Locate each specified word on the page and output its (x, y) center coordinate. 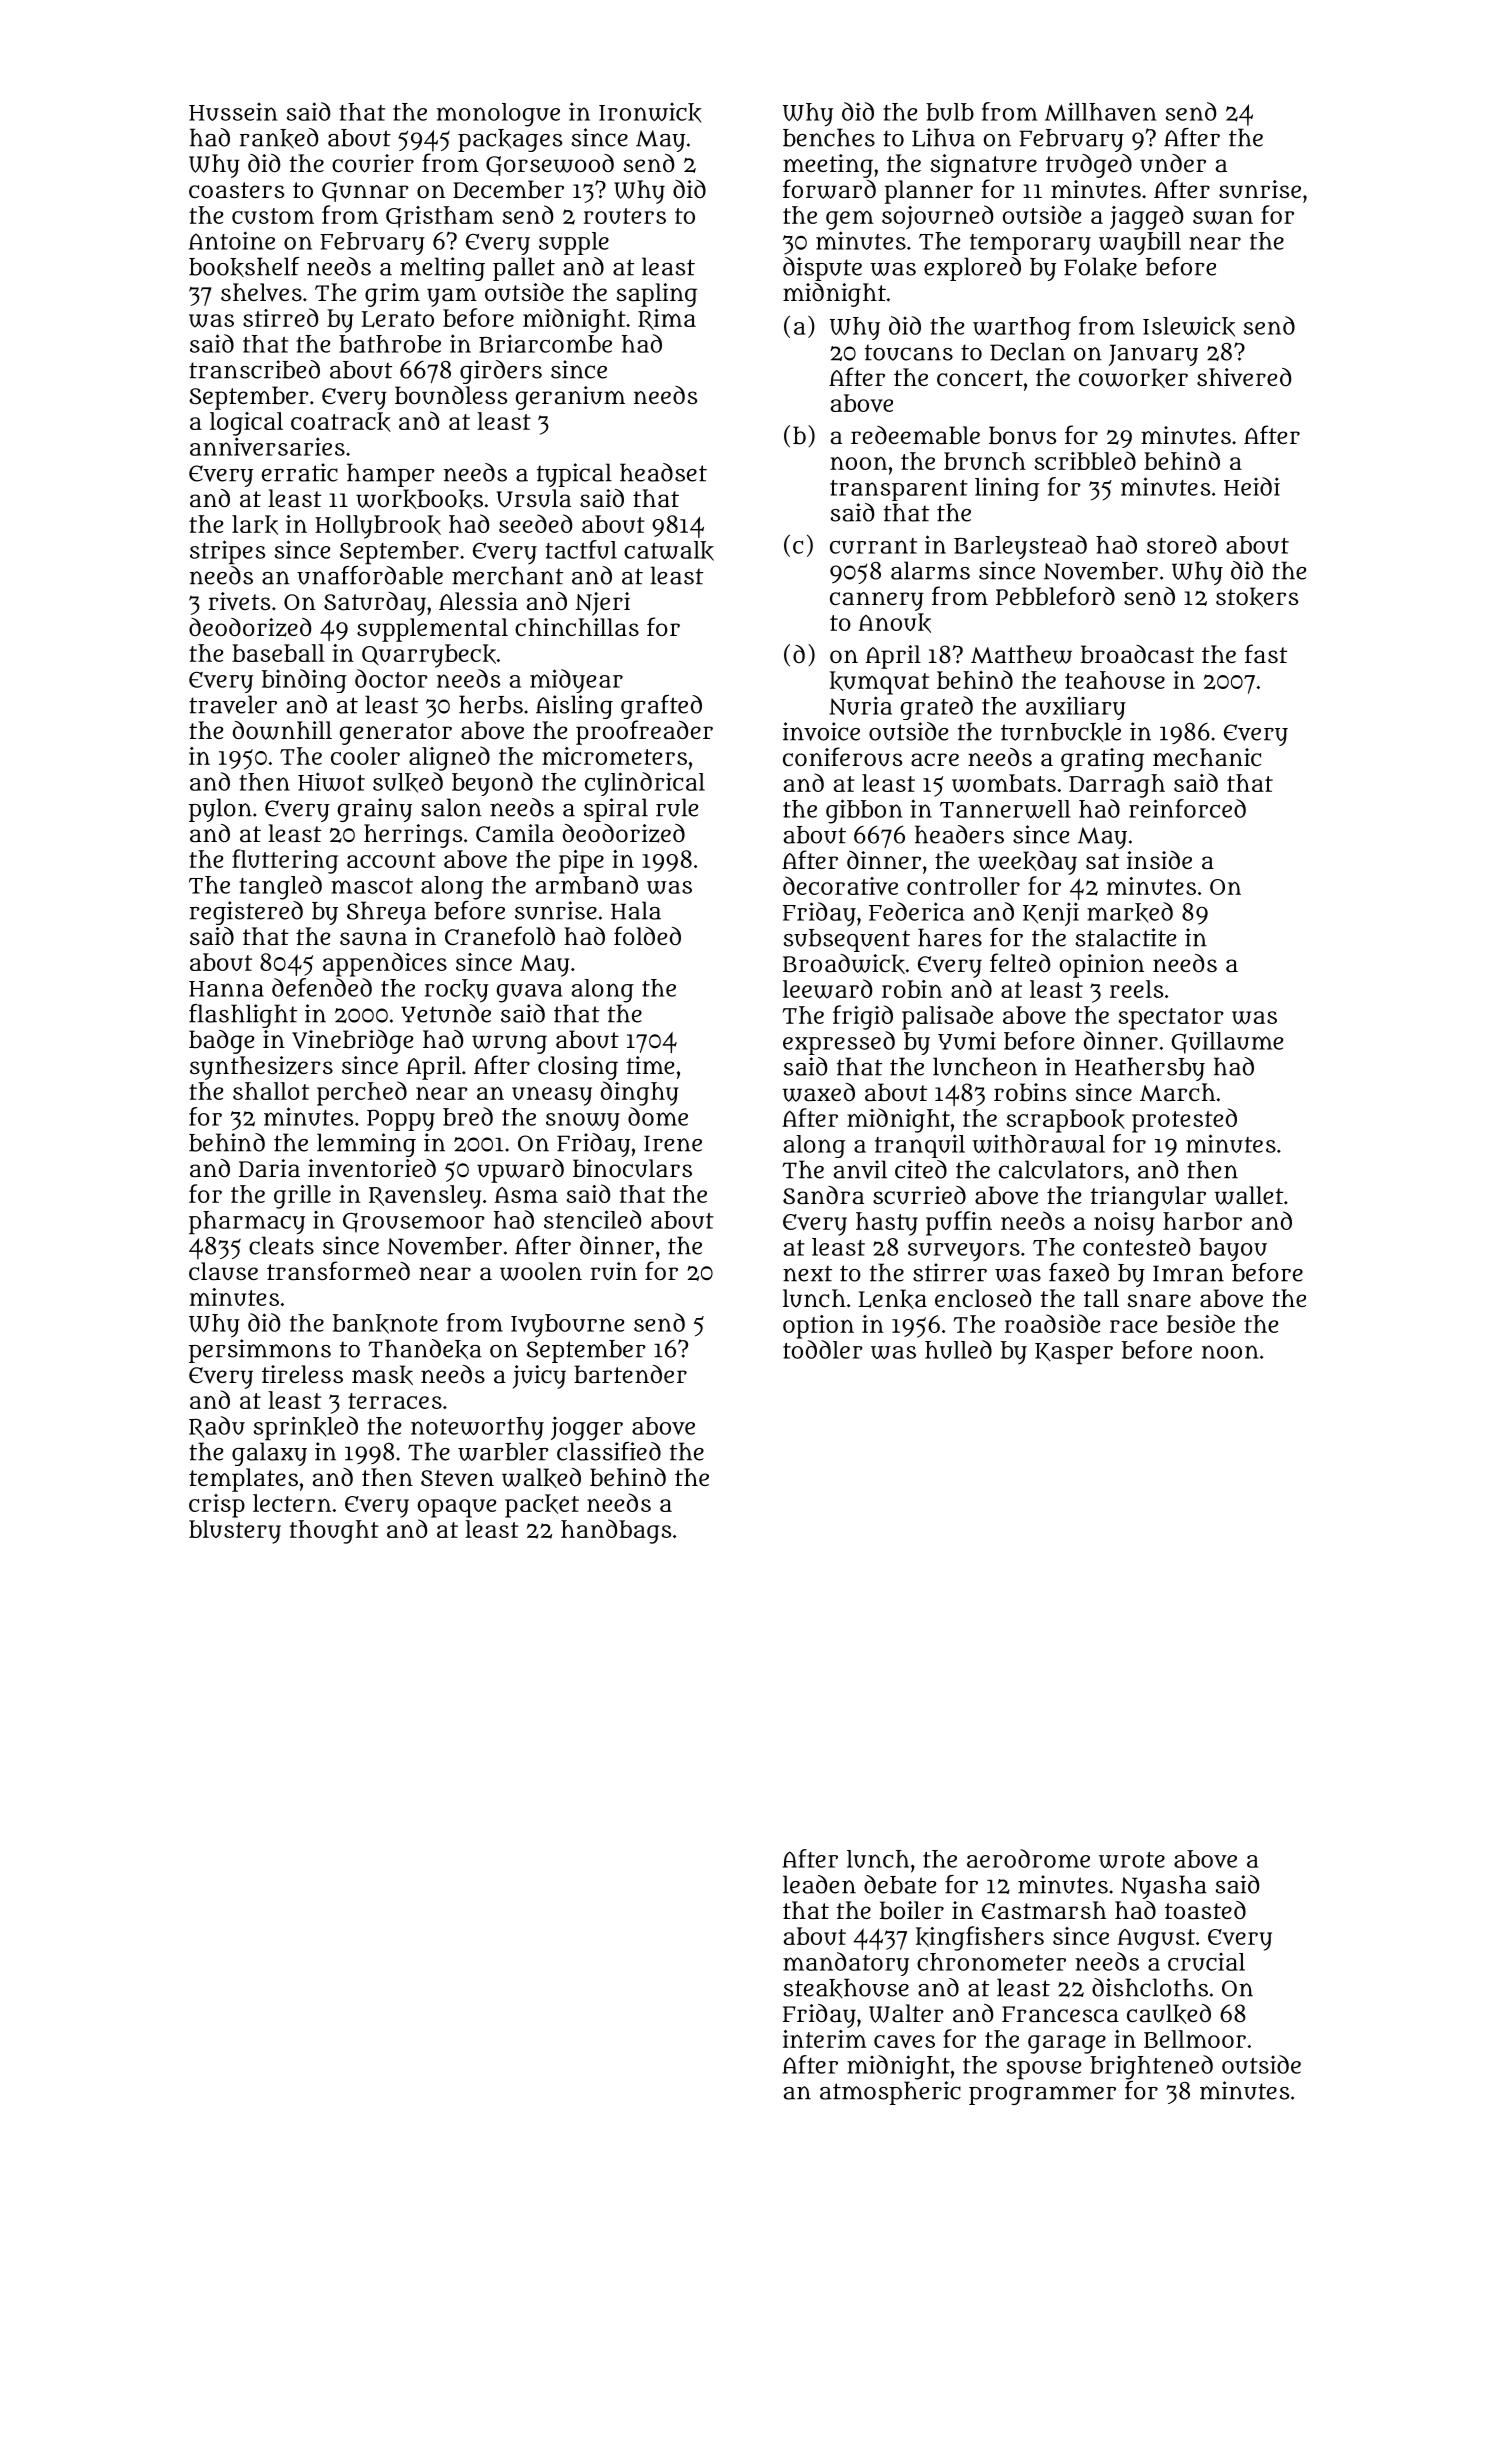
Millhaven (1100, 111)
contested (1136, 1246)
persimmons (260, 1351)
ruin (613, 1271)
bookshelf (244, 267)
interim (825, 2039)
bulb (950, 112)
